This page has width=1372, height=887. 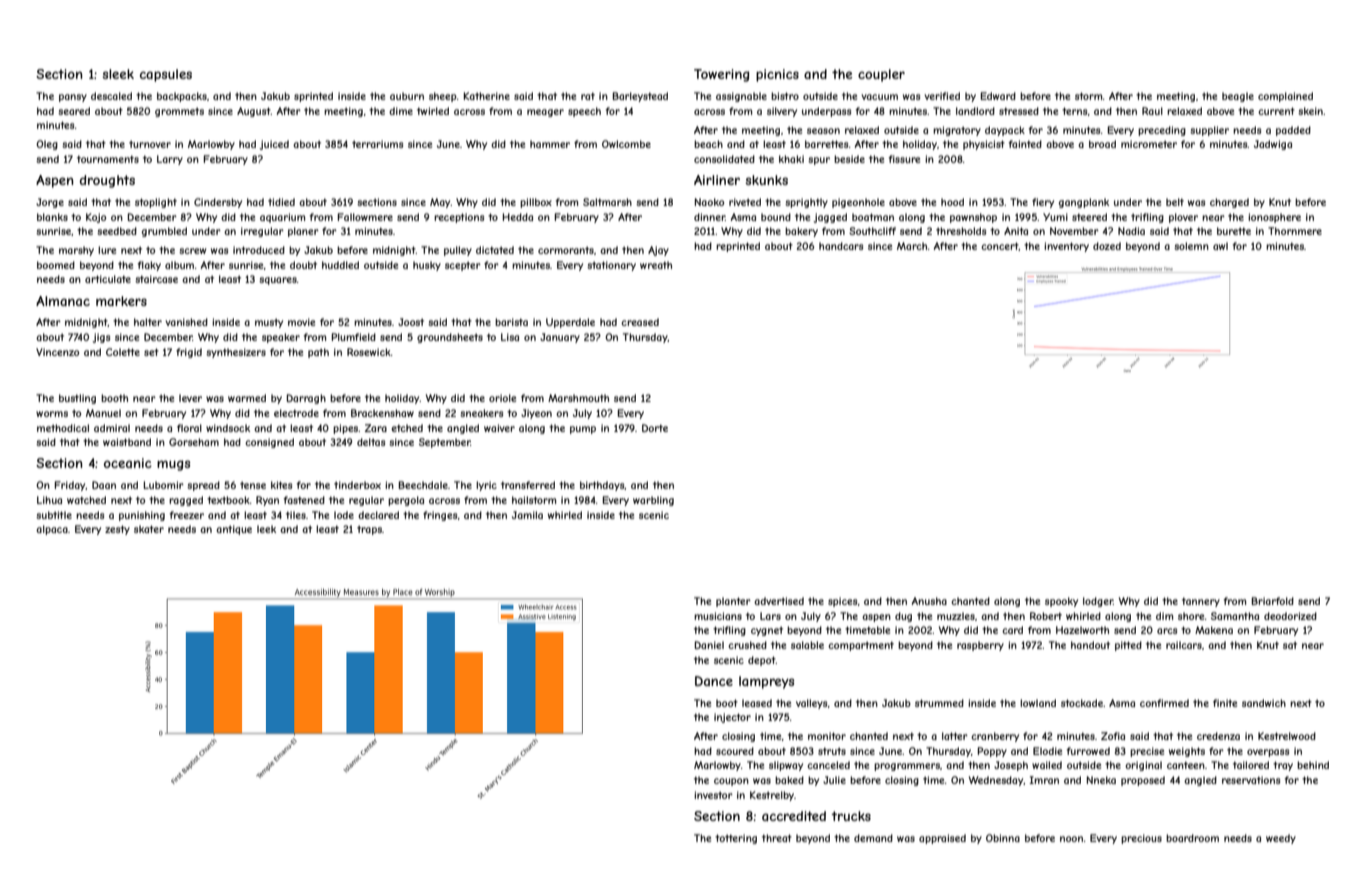 What do you see at coordinates (1066, 247) in the page?
I see `inventory` at bounding box center [1066, 247].
